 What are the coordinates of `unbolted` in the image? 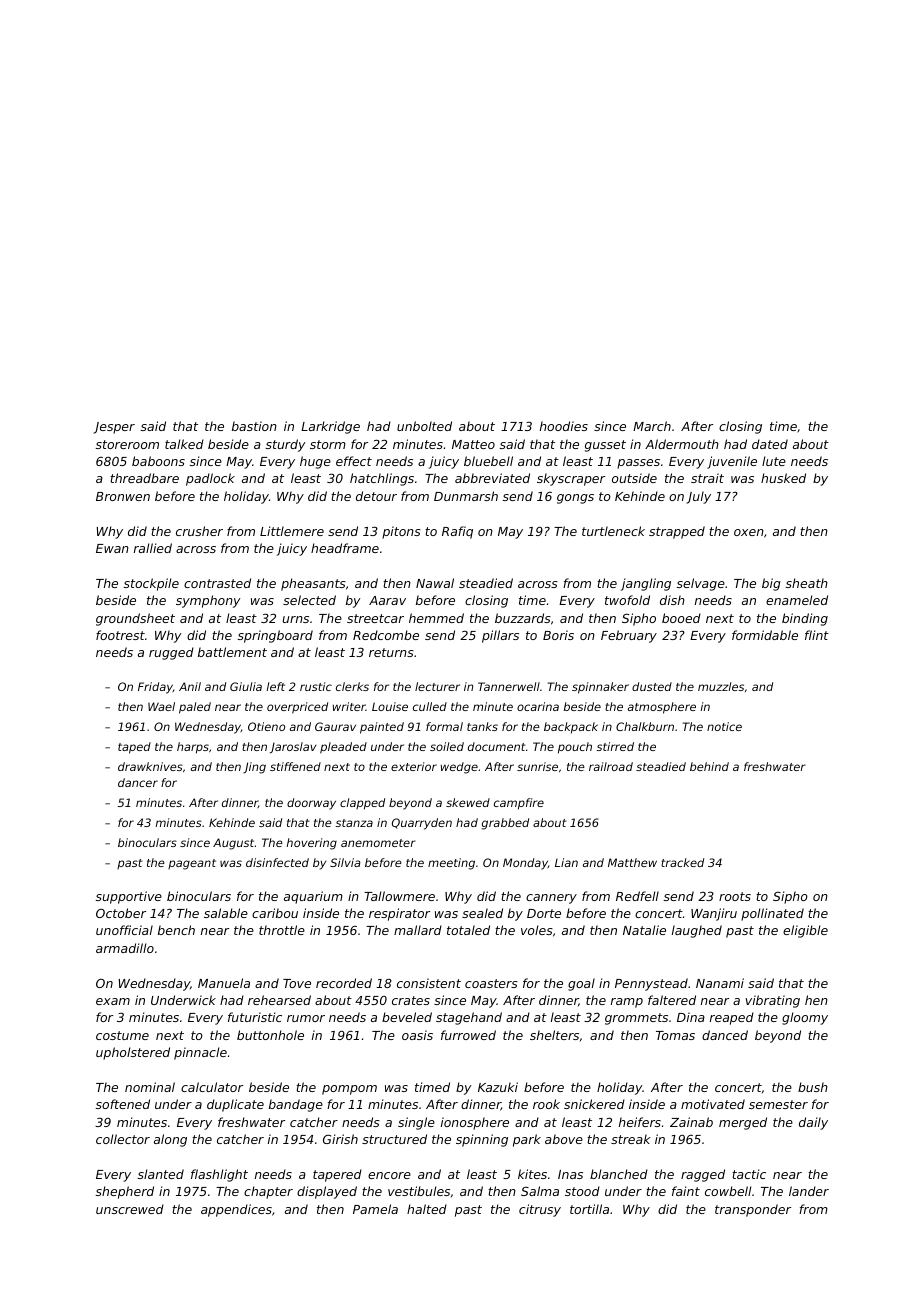 It's located at (424, 426).
